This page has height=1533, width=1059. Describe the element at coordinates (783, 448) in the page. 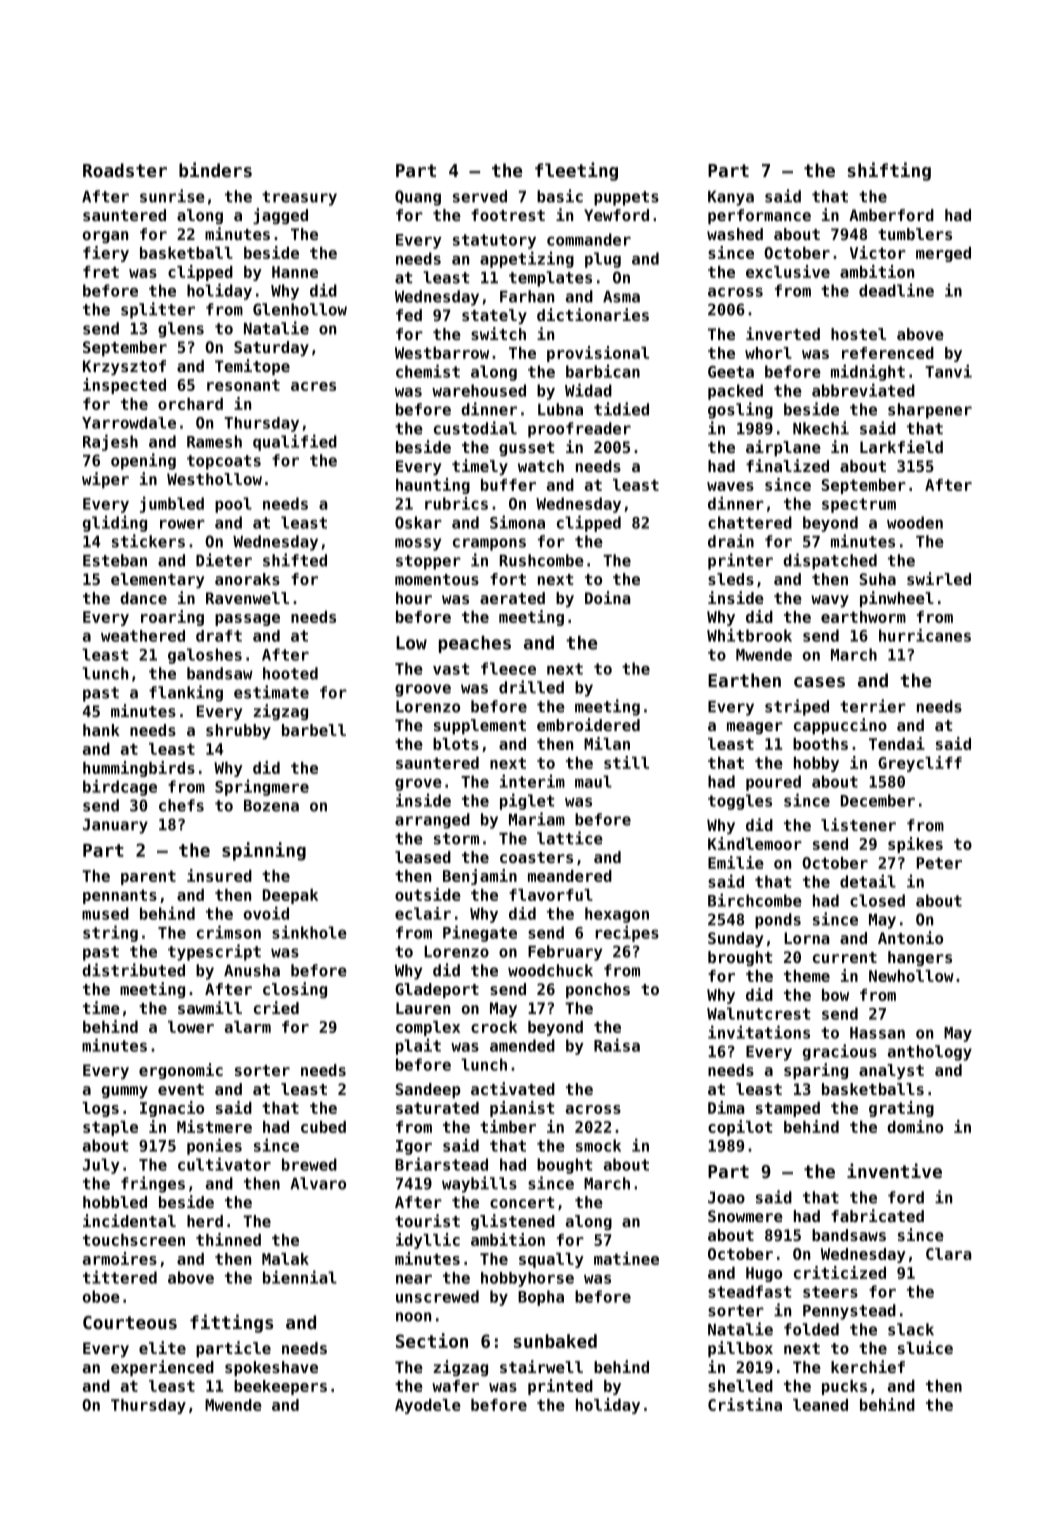

I see `airplane` at that location.
